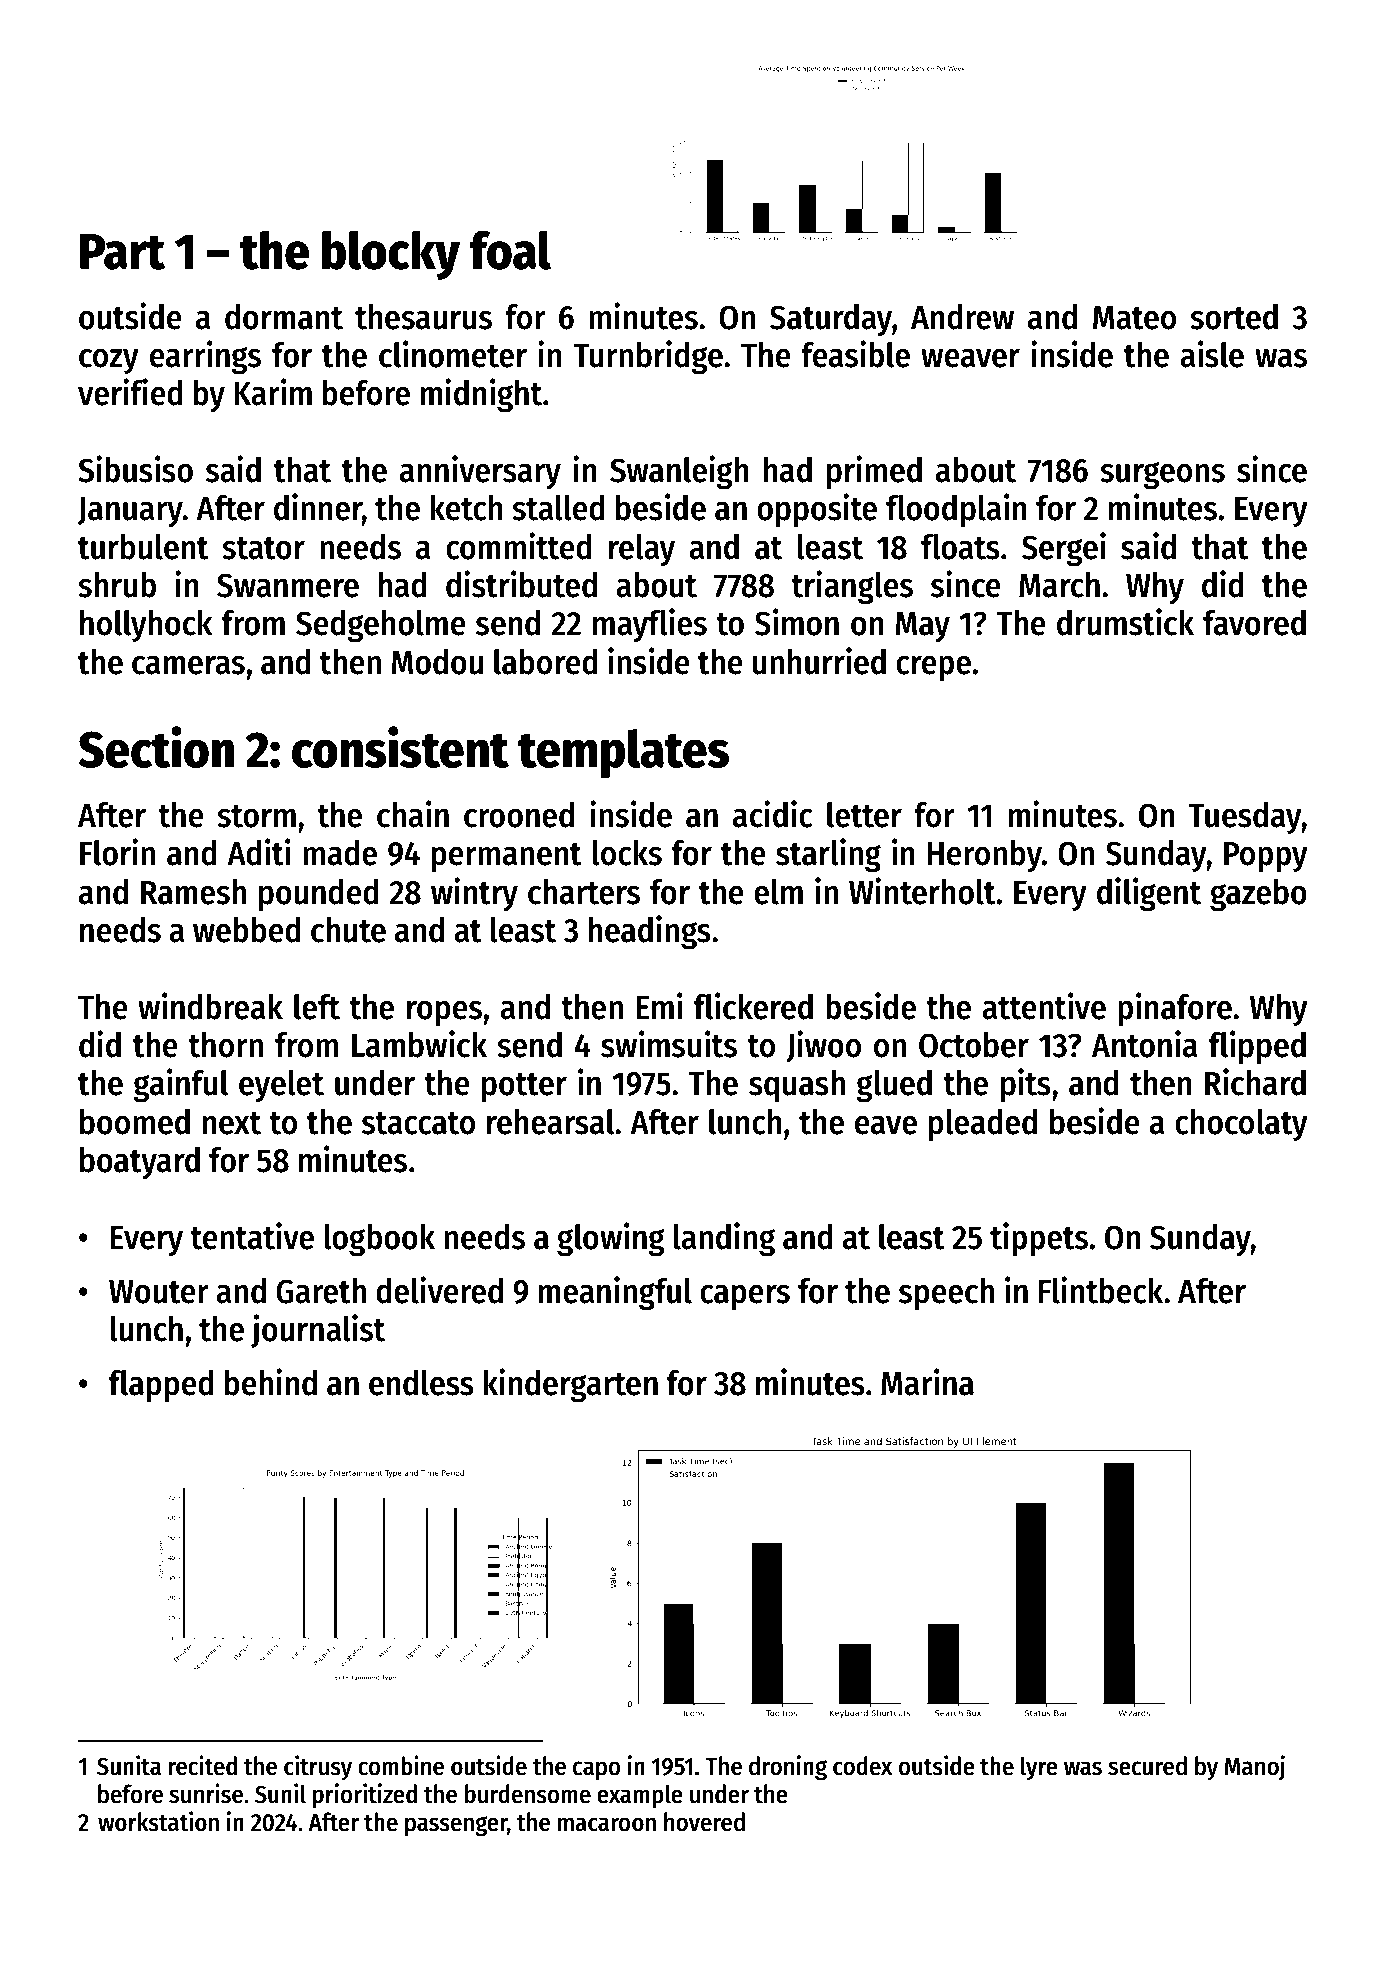  What do you see at coordinates (288, 585) in the screenshot?
I see `Swanmere` at bounding box center [288, 585].
